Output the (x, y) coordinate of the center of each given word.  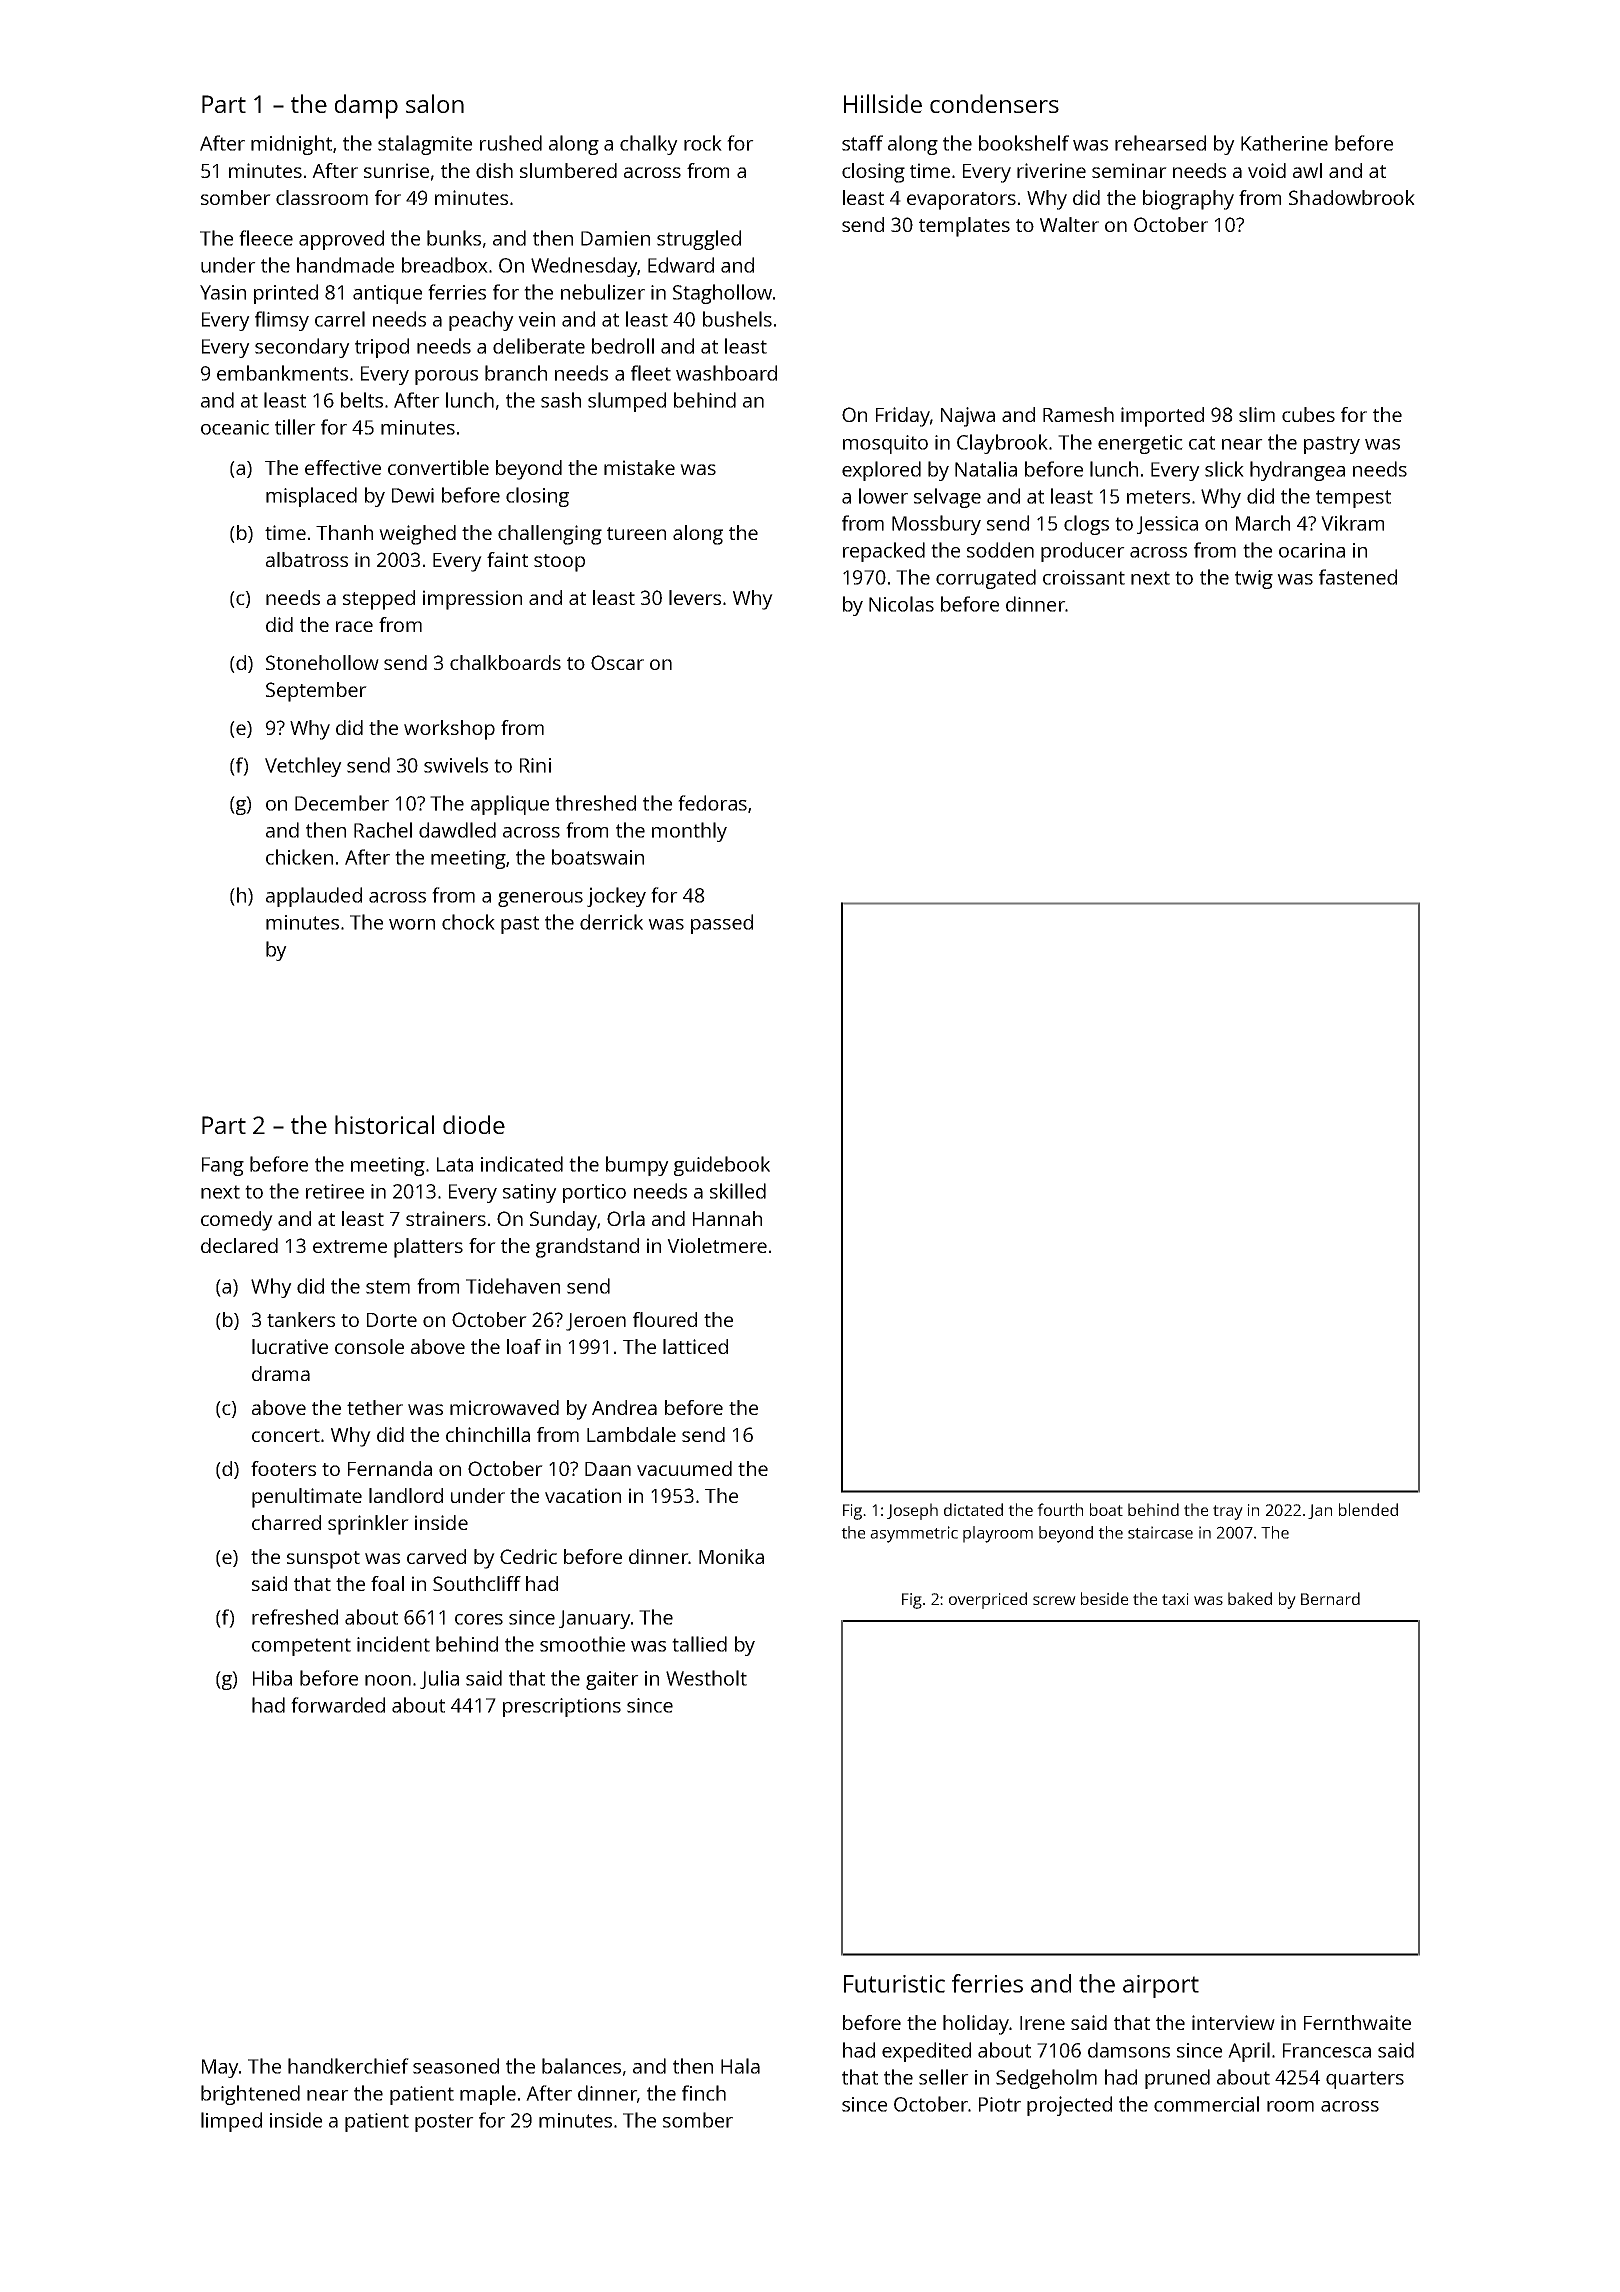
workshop (449, 730)
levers (695, 597)
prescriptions (562, 1707)
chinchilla (488, 1434)
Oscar (617, 662)
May (220, 2068)
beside (1104, 1598)
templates (964, 227)
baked (1250, 1598)
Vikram (1352, 523)
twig (1254, 579)
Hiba (272, 1678)
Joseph (912, 1511)
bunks (454, 238)
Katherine (1284, 143)
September (316, 692)
